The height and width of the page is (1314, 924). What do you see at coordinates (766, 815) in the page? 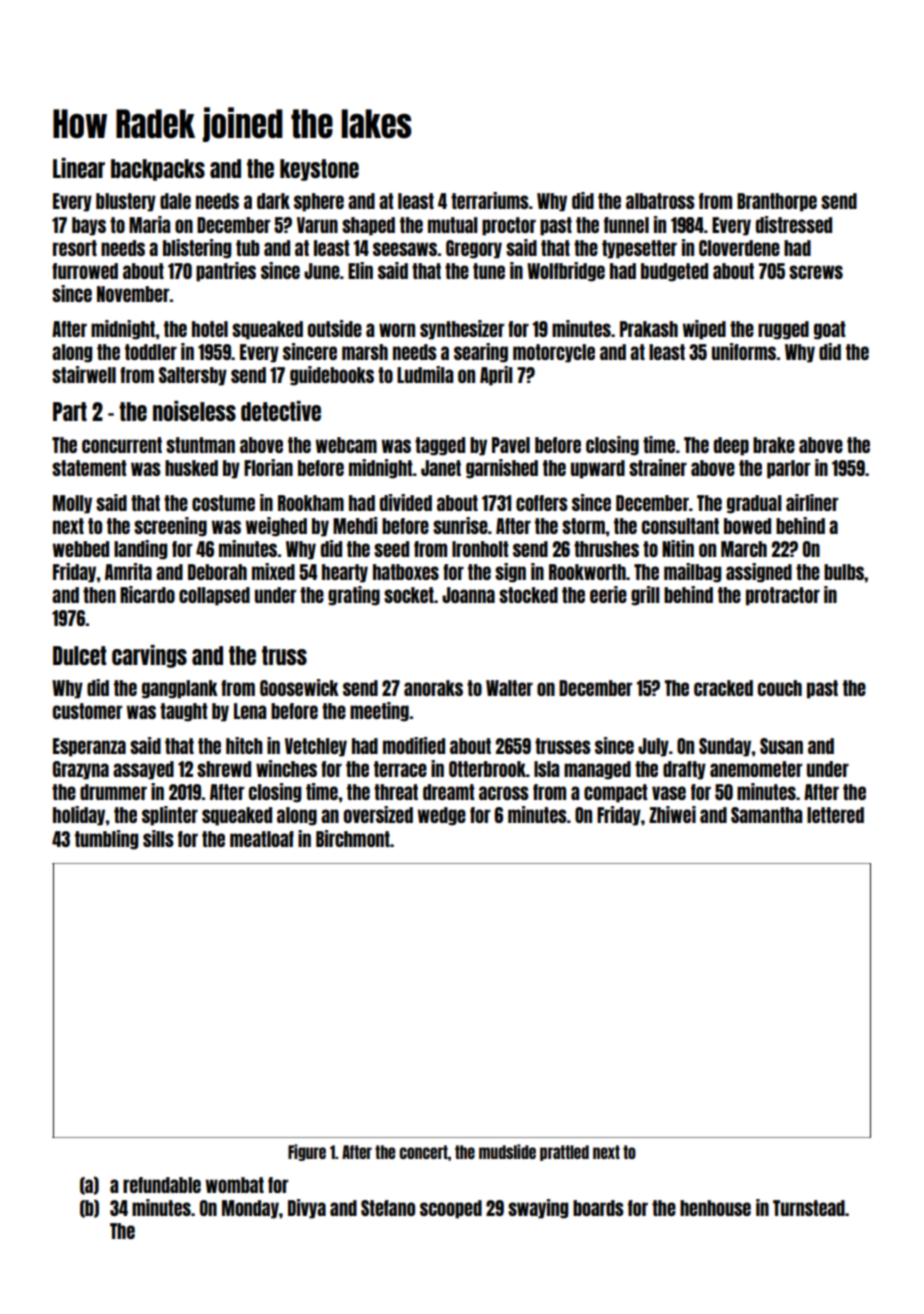
I see `Samantha` at bounding box center [766, 815].
